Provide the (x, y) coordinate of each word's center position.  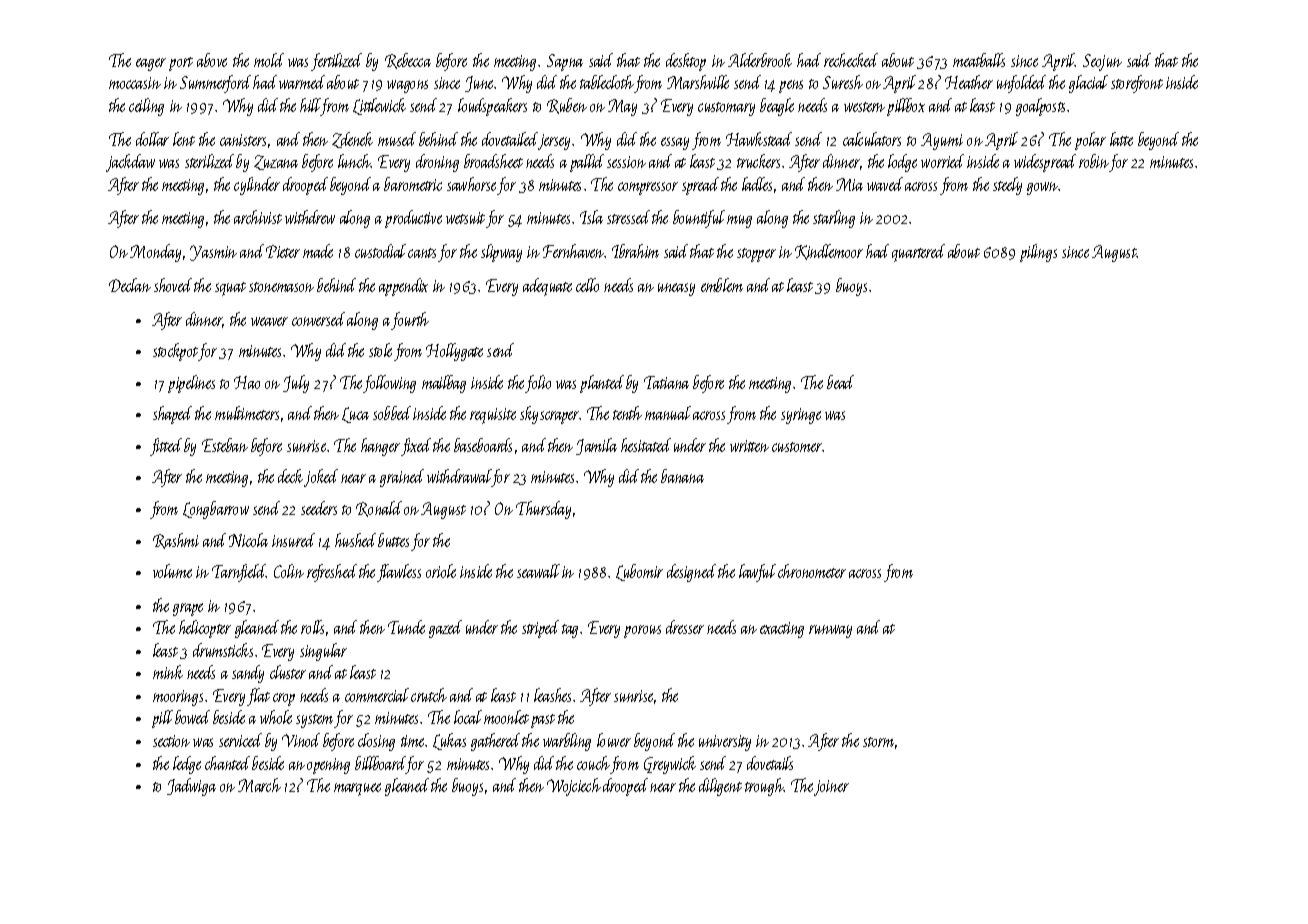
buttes (393, 540)
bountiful (699, 219)
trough (764, 787)
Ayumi (942, 141)
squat (230, 289)
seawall (538, 571)
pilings (1038, 253)
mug (739, 221)
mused (397, 139)
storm (878, 742)
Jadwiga (191, 787)
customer (797, 447)
